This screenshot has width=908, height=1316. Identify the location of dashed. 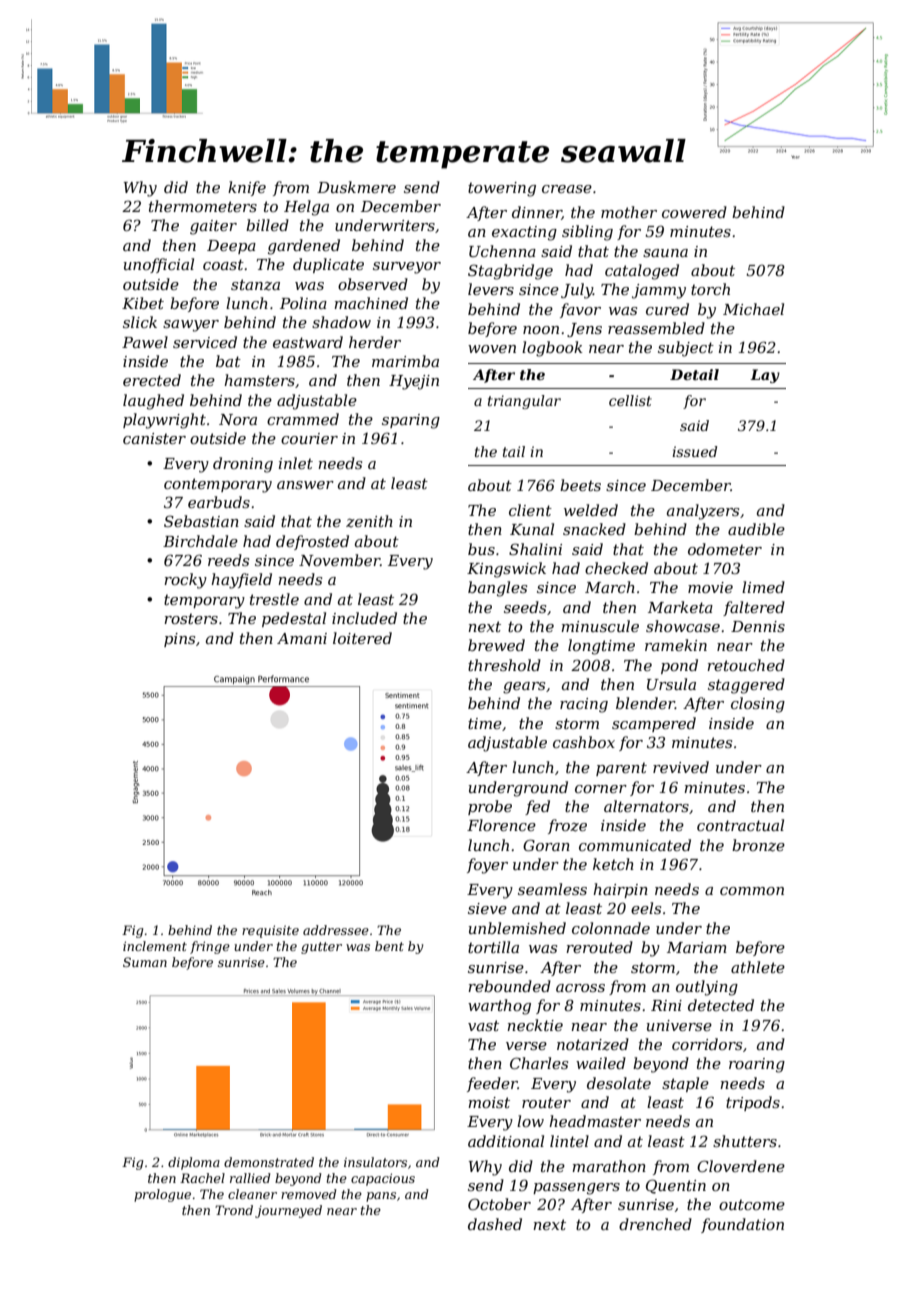
(495, 1224).
